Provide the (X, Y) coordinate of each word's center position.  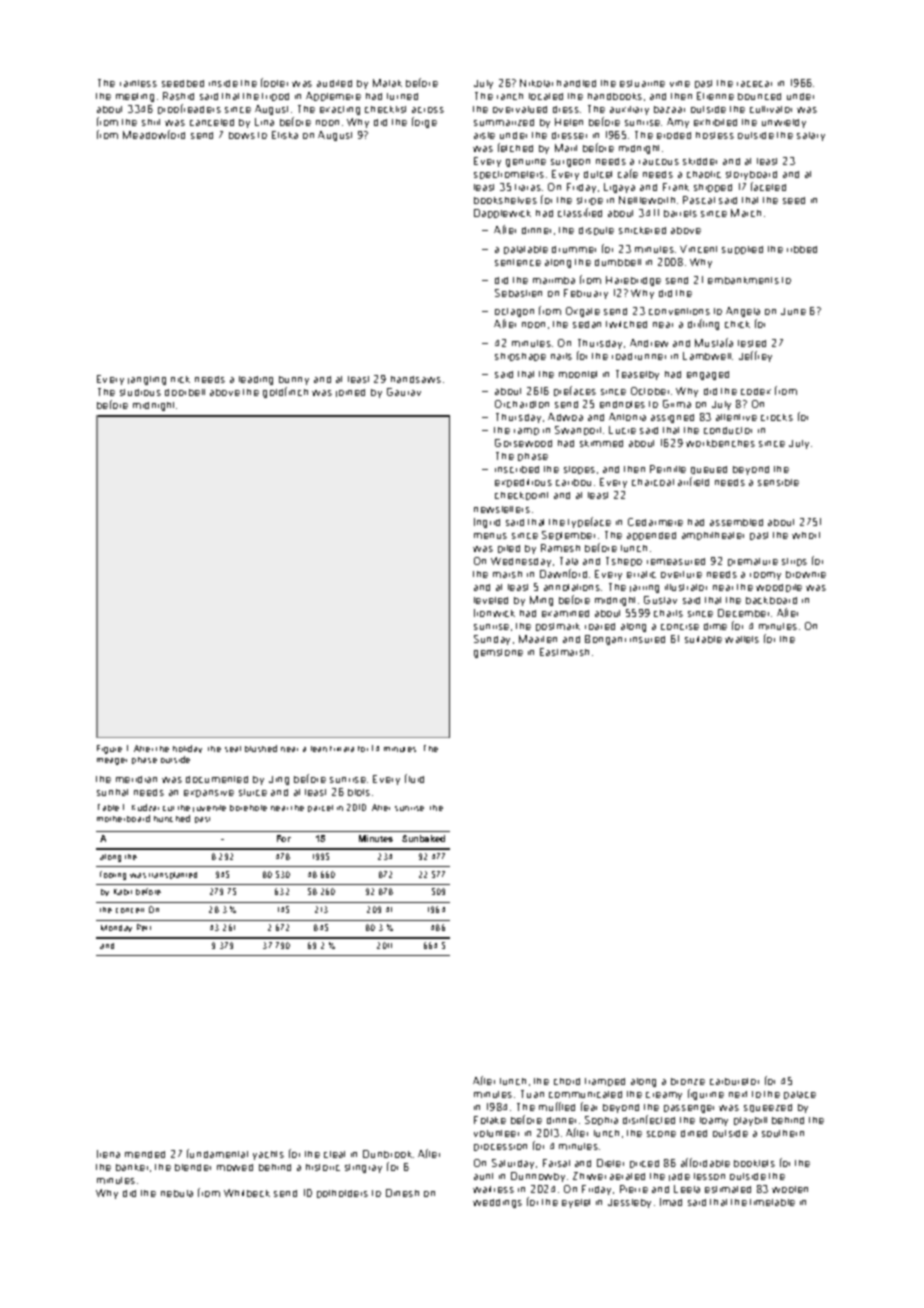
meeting (135, 97)
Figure (109, 749)
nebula (177, 1193)
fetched (515, 147)
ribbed (802, 249)
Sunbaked (423, 838)
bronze (688, 1081)
